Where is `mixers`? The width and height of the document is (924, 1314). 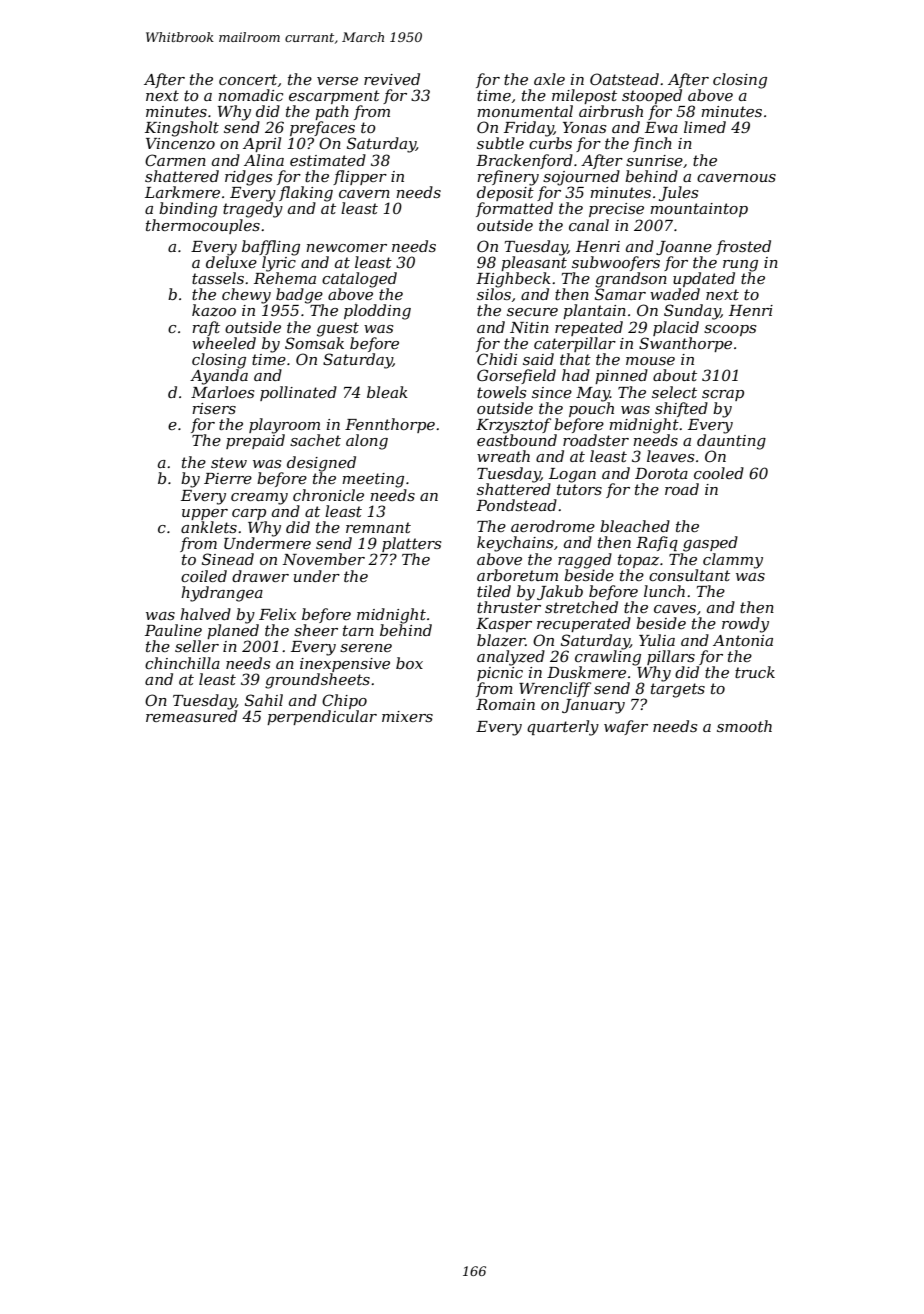
mixers is located at coordinates (407, 716).
